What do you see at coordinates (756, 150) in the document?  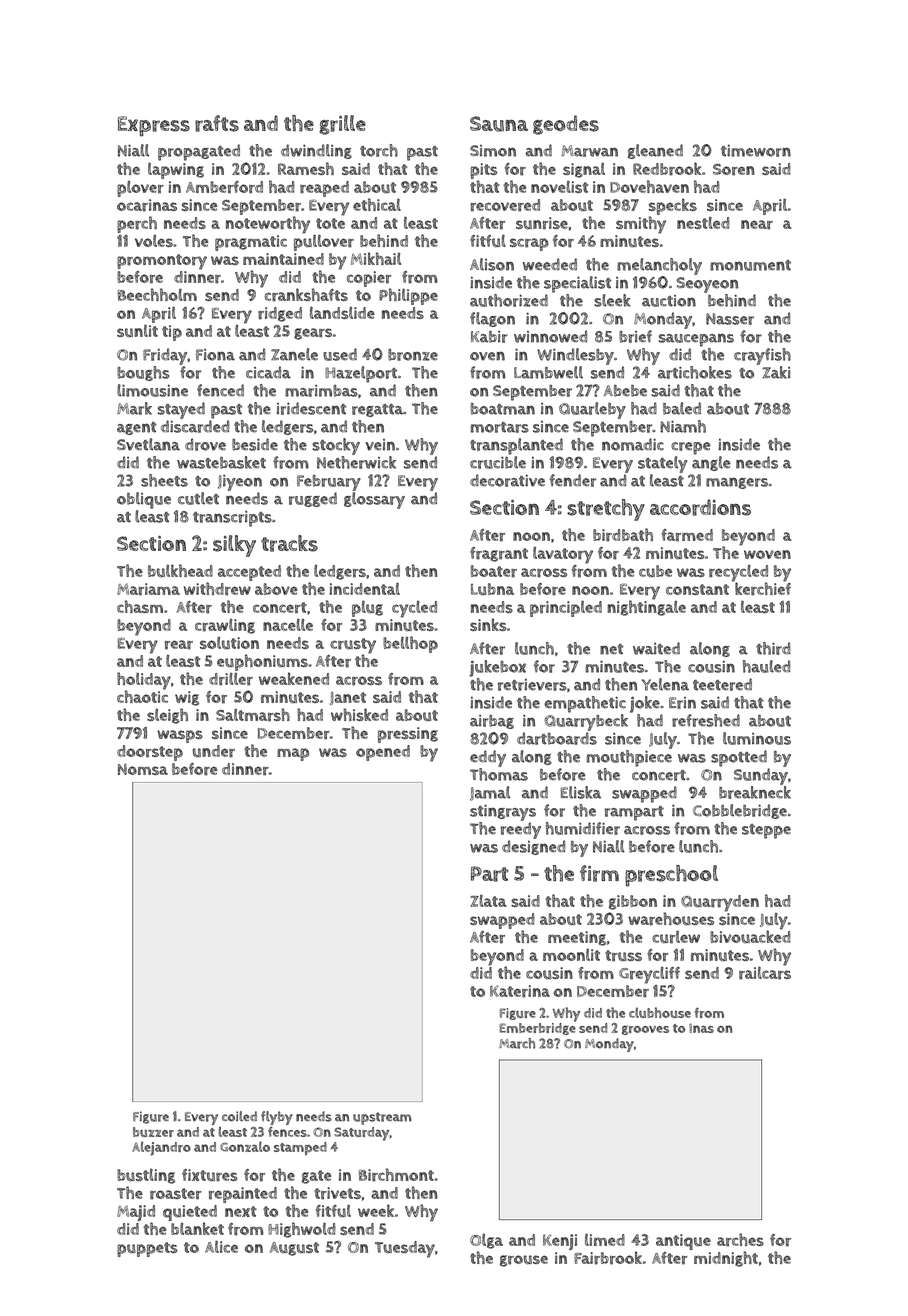 I see `timeworn` at bounding box center [756, 150].
